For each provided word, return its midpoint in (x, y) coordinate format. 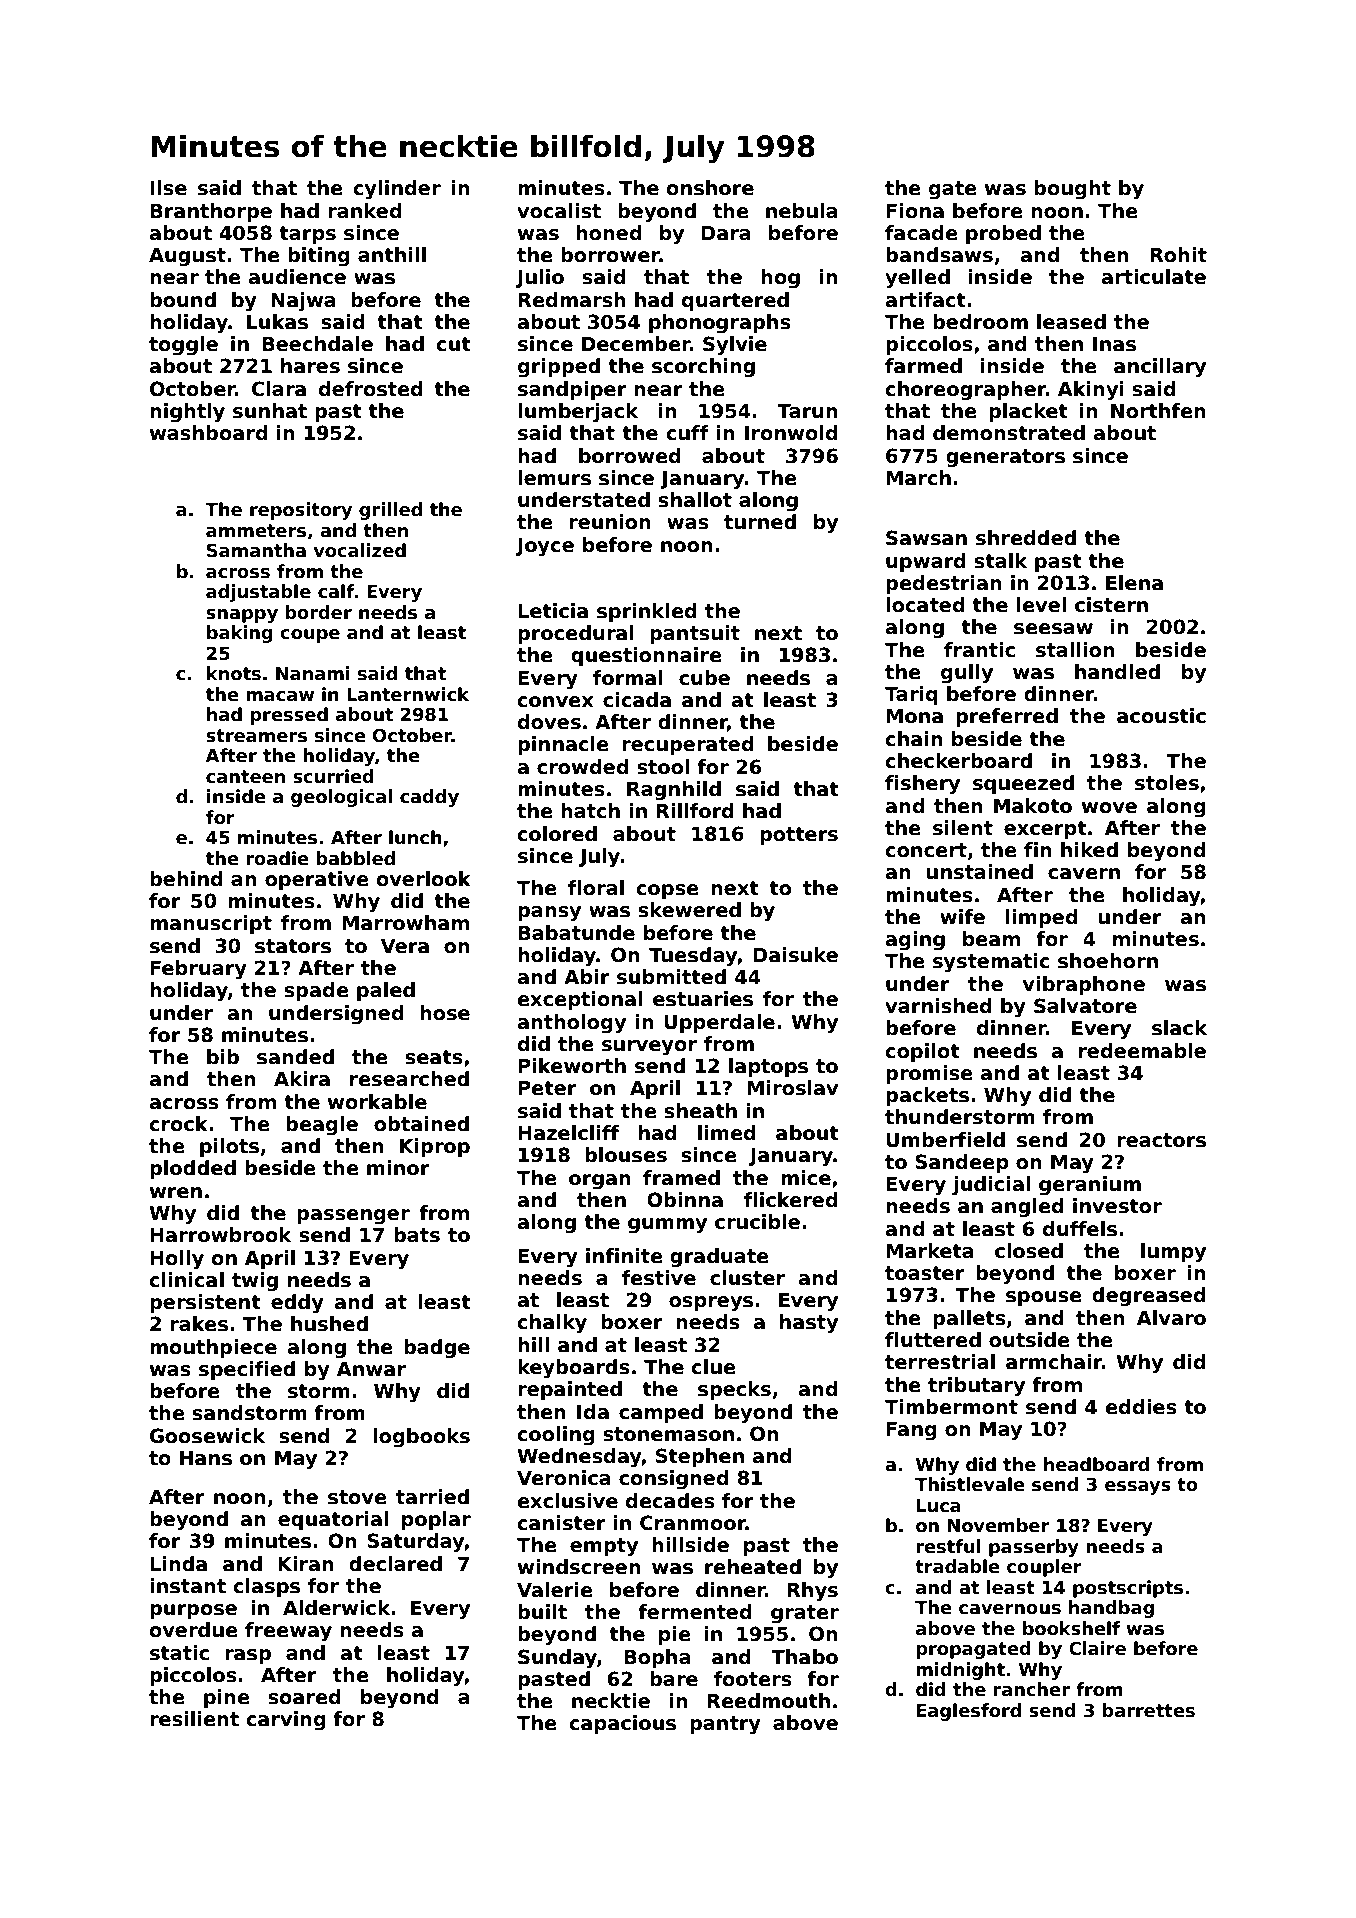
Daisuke (795, 955)
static (179, 1653)
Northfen (1158, 411)
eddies (1141, 1407)
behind (186, 879)
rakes (199, 1324)
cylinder (397, 190)
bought (1072, 189)
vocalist (559, 211)
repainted (570, 1390)
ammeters (256, 531)
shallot (695, 500)
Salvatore (1085, 1006)
